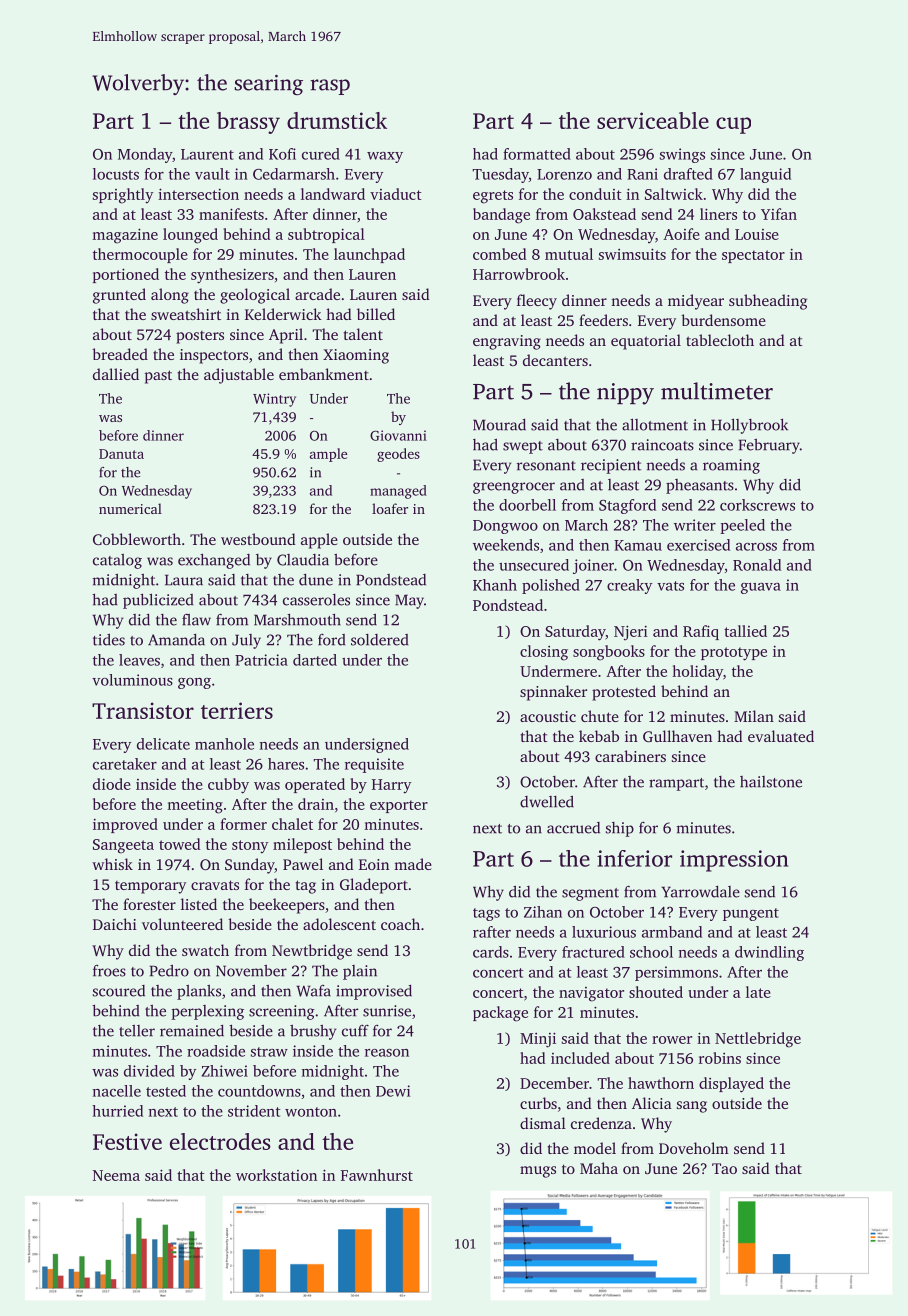 This page has width=908, height=1316. I want to click on electrodes, so click(220, 1141).
